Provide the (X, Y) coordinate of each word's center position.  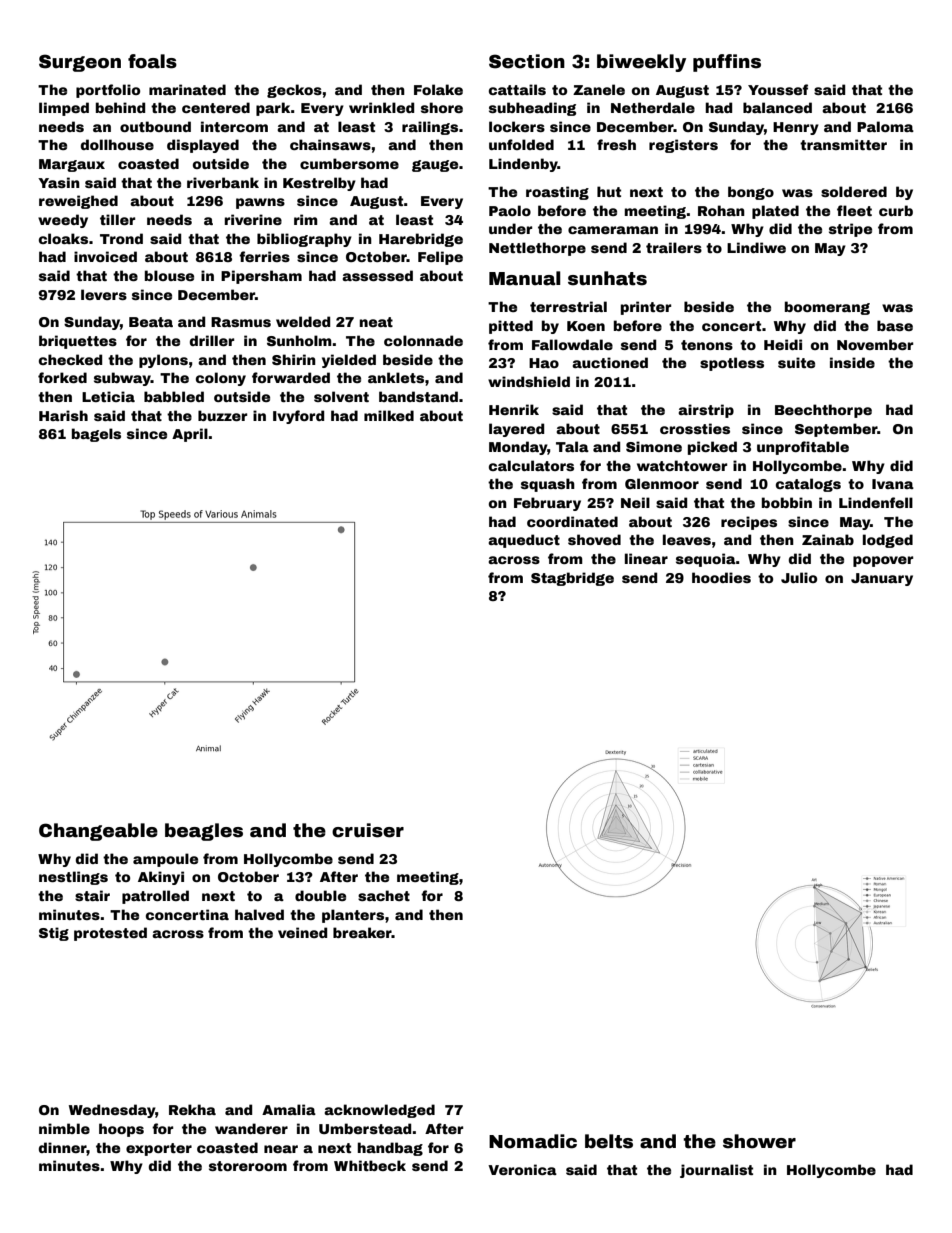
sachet (384, 895)
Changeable (98, 832)
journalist (716, 1171)
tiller (117, 219)
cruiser (368, 830)
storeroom (248, 1166)
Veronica (522, 1169)
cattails (517, 89)
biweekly (641, 63)
